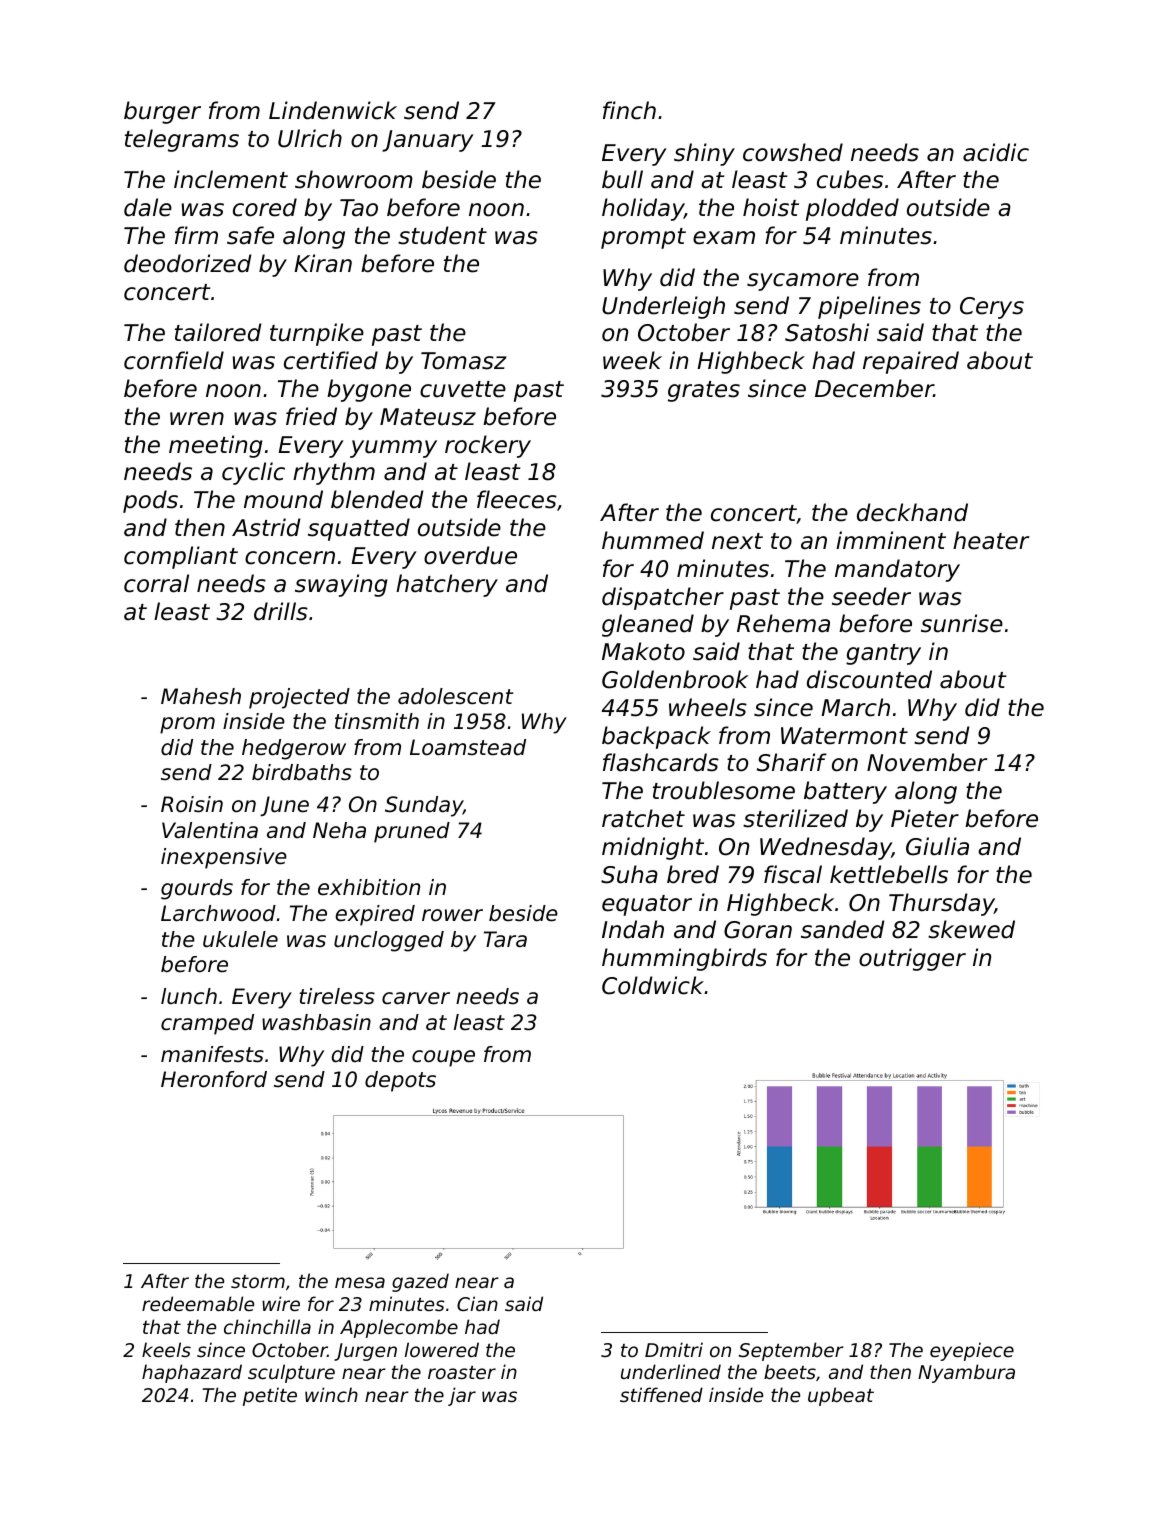 The height and width of the document is (1517, 1172). What do you see at coordinates (991, 540) in the document?
I see `heater` at bounding box center [991, 540].
